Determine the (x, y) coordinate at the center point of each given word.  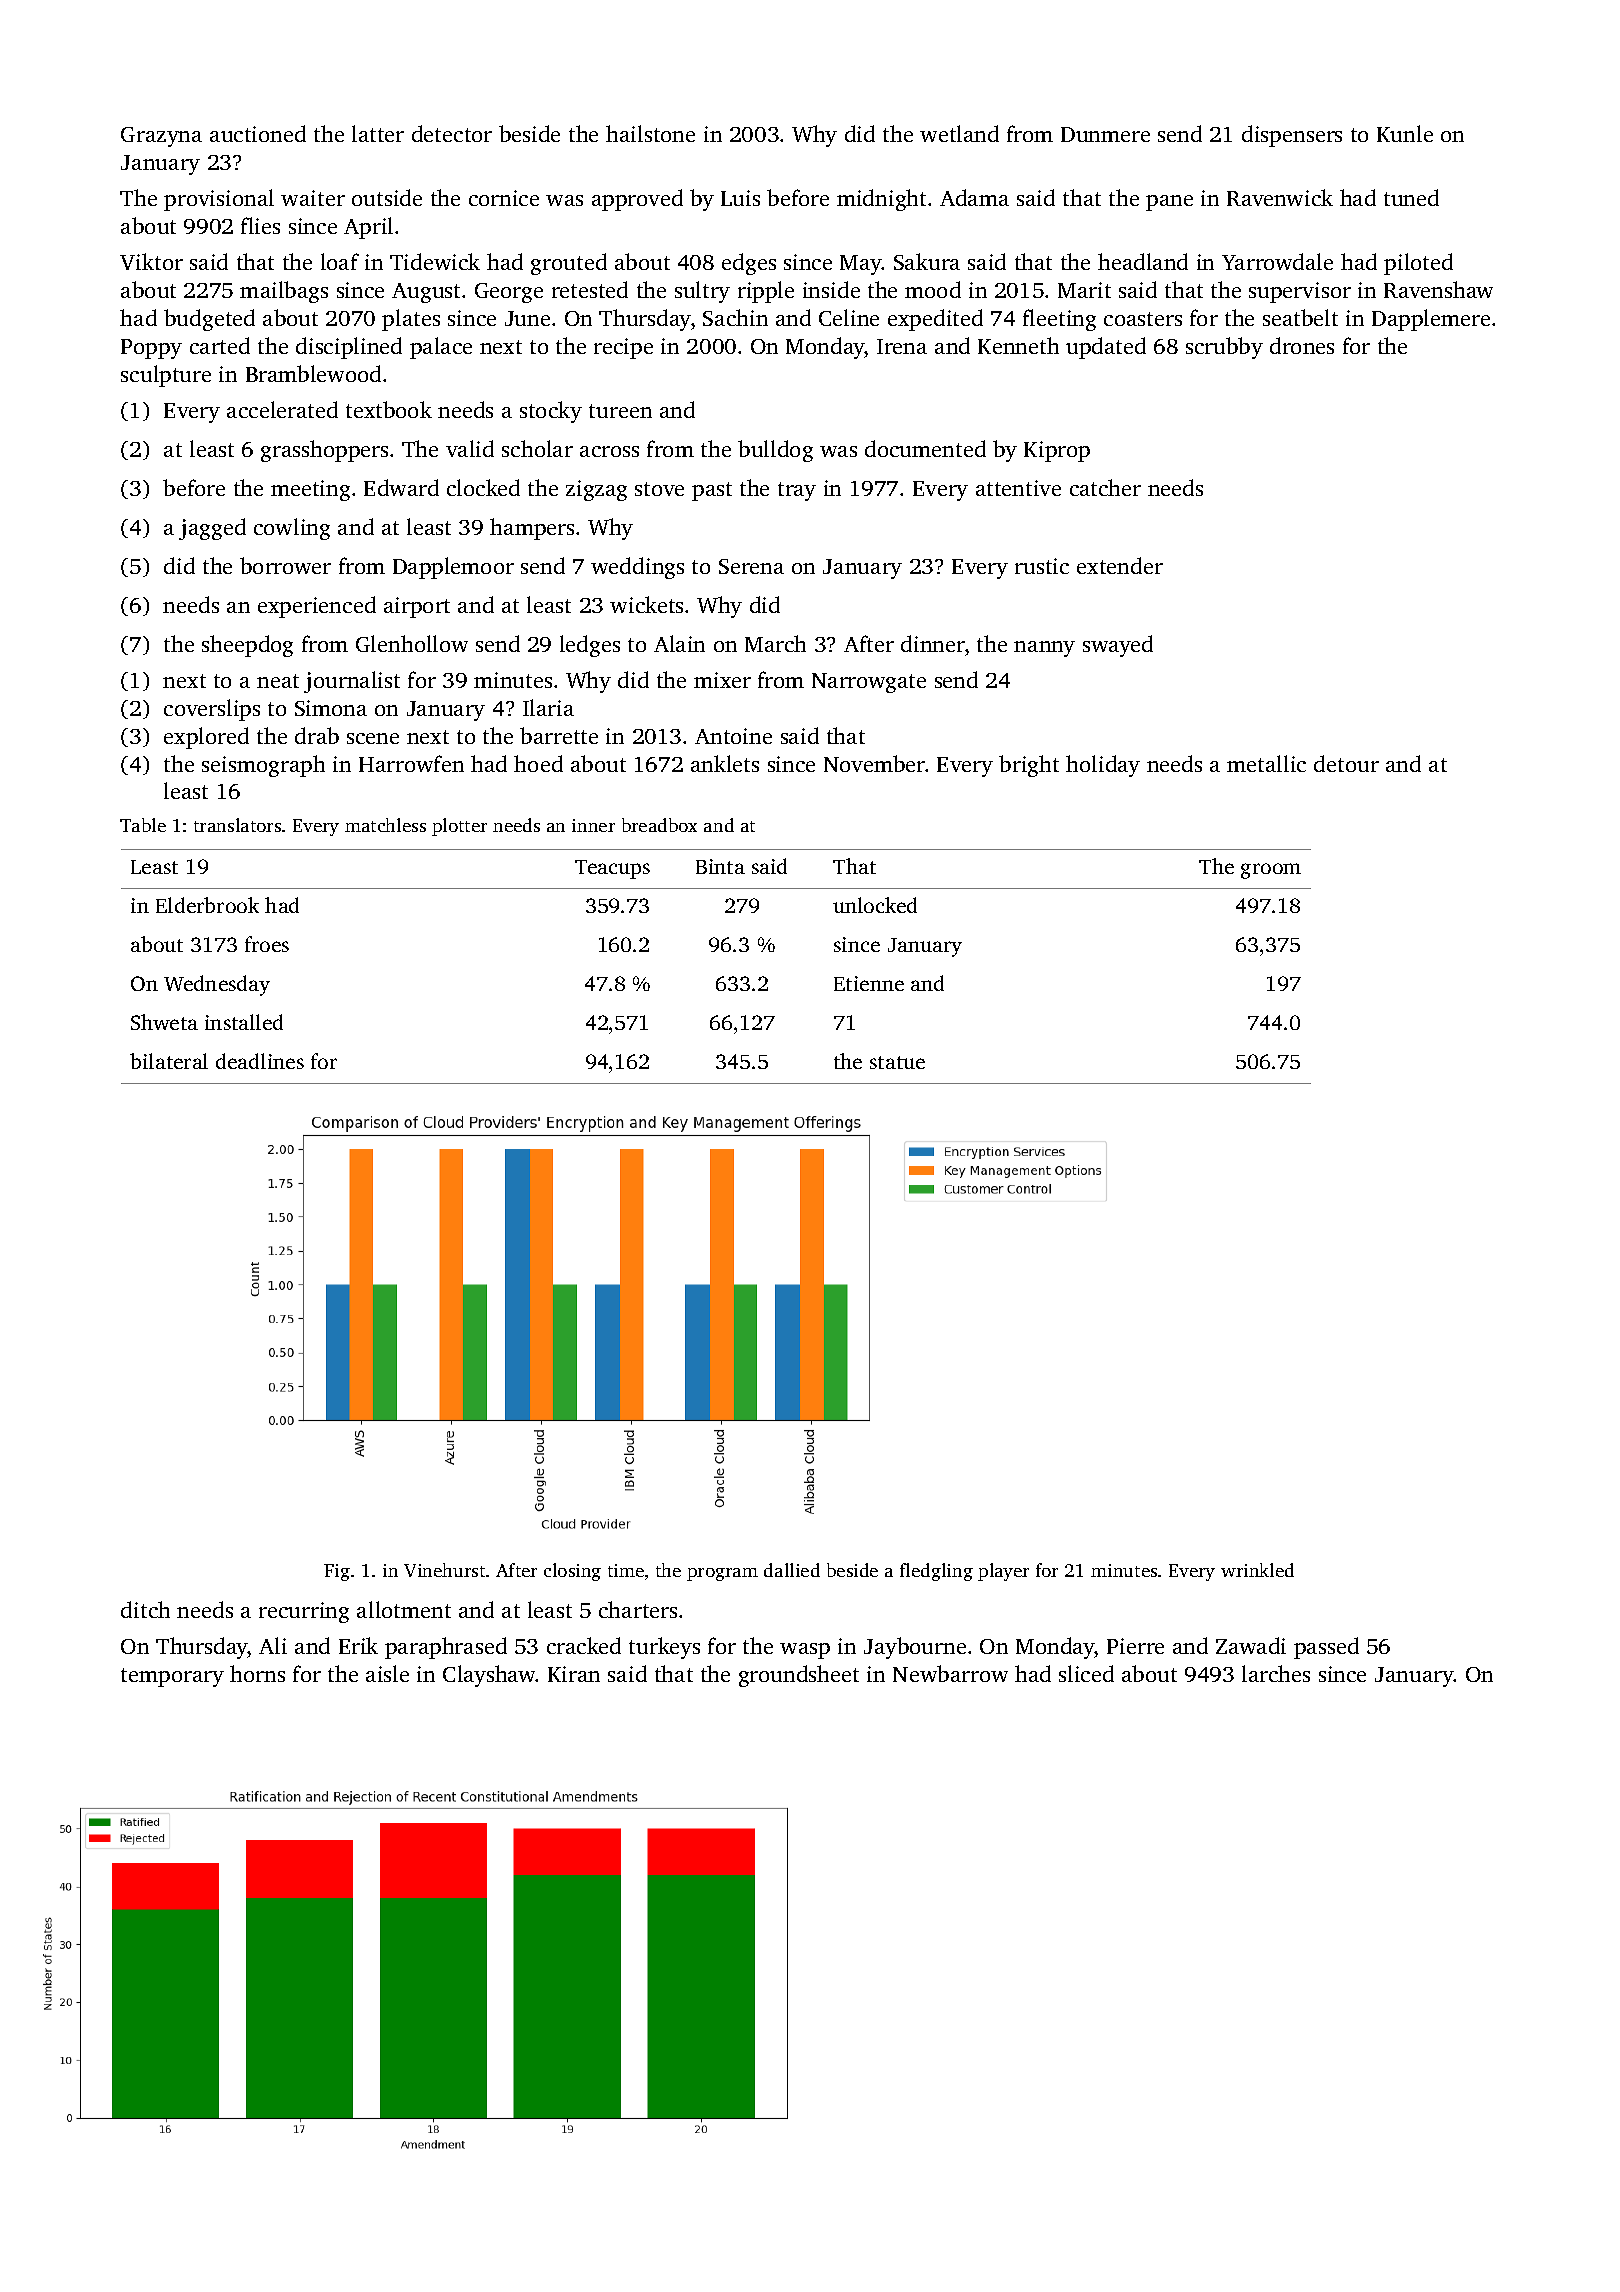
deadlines (260, 1061)
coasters (1143, 319)
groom (1271, 871)
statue (897, 1062)
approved (637, 200)
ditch (145, 1609)
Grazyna (161, 137)
